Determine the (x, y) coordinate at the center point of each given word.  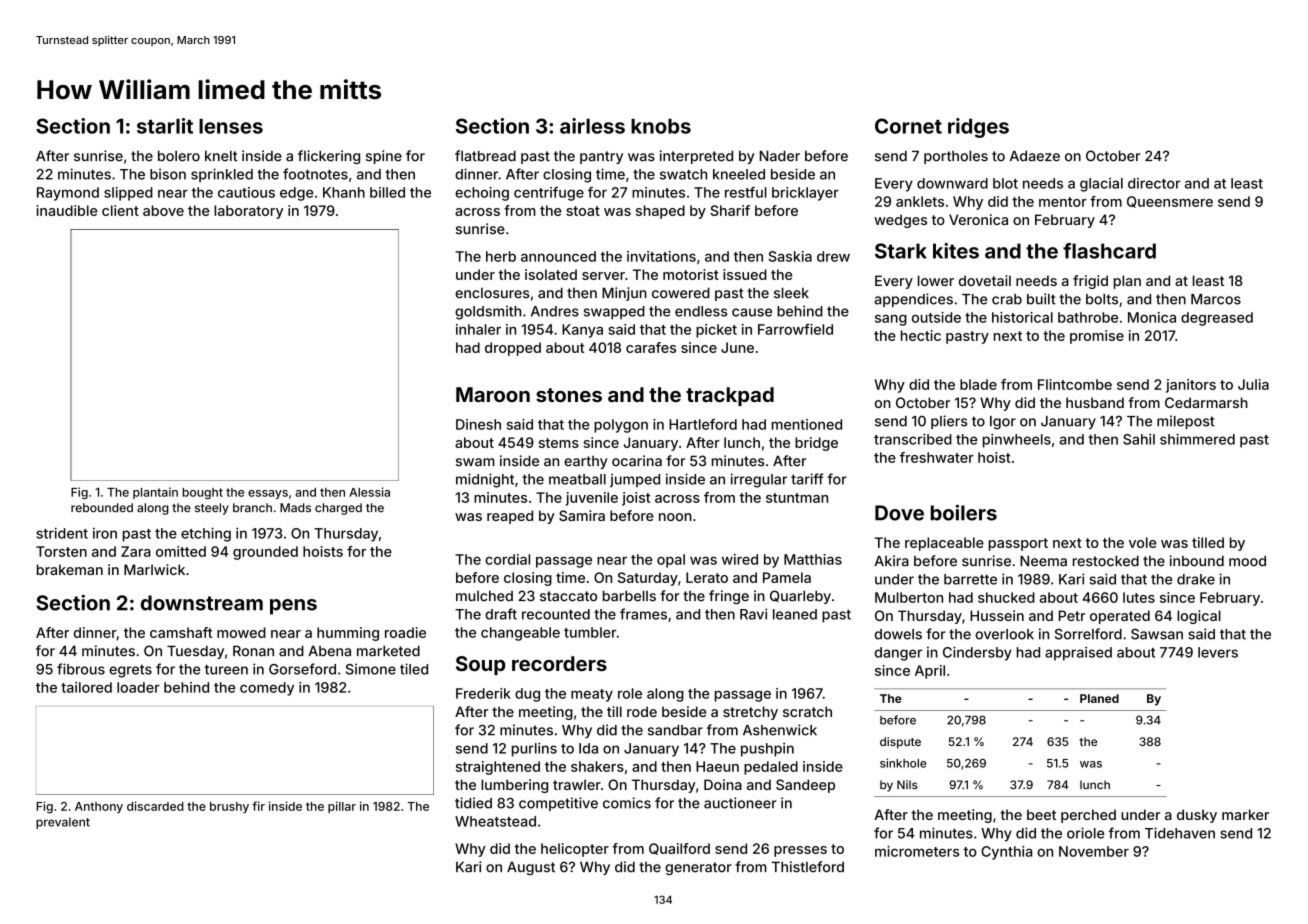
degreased (1217, 319)
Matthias (813, 559)
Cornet (908, 126)
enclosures (492, 293)
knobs (661, 126)
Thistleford (807, 867)
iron (105, 533)
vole (1142, 542)
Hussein (997, 615)
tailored (86, 687)
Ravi (753, 614)
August (531, 868)
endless (701, 311)
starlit (165, 126)
